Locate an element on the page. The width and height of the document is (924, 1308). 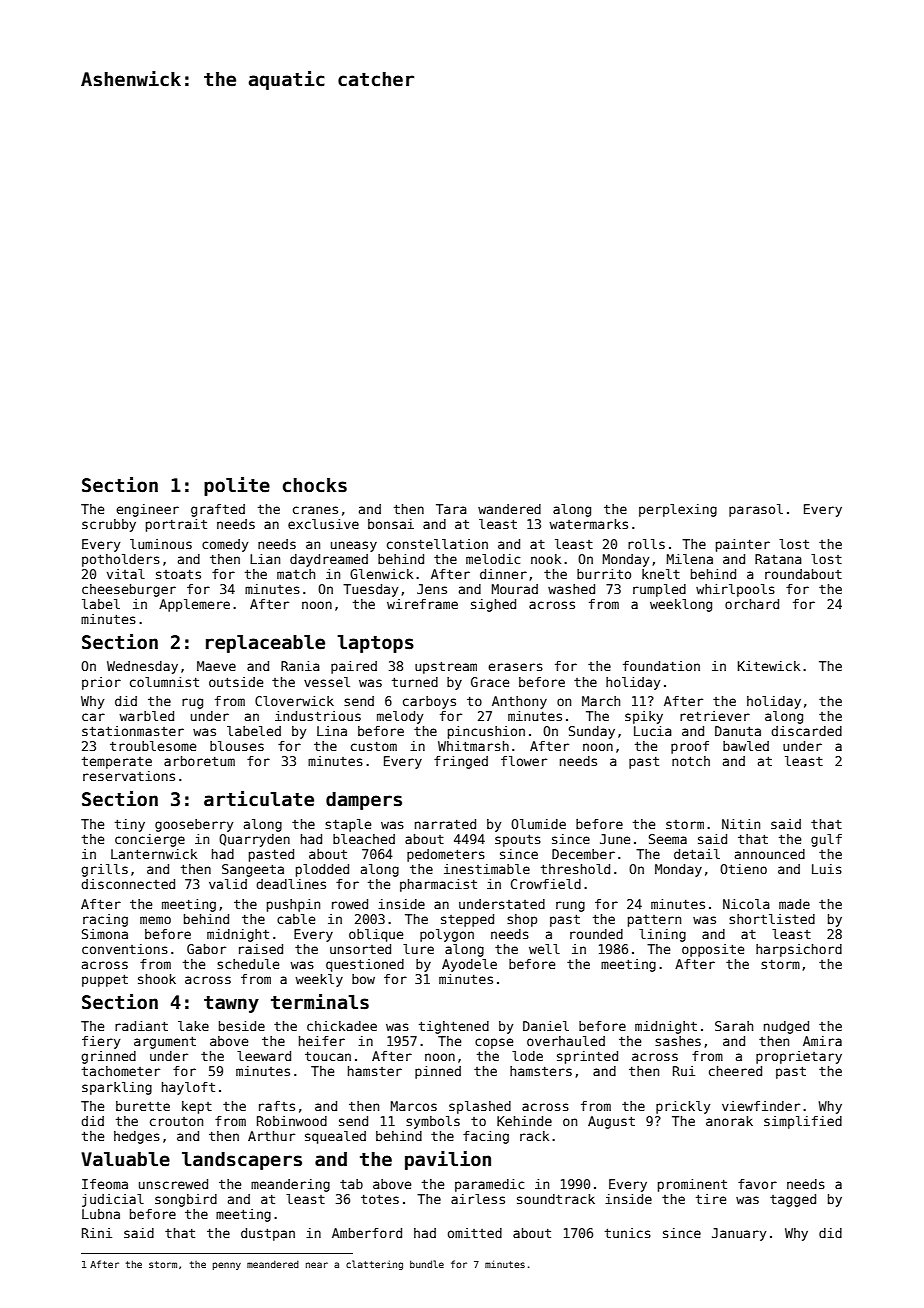
vessel is located at coordinates (327, 682).
